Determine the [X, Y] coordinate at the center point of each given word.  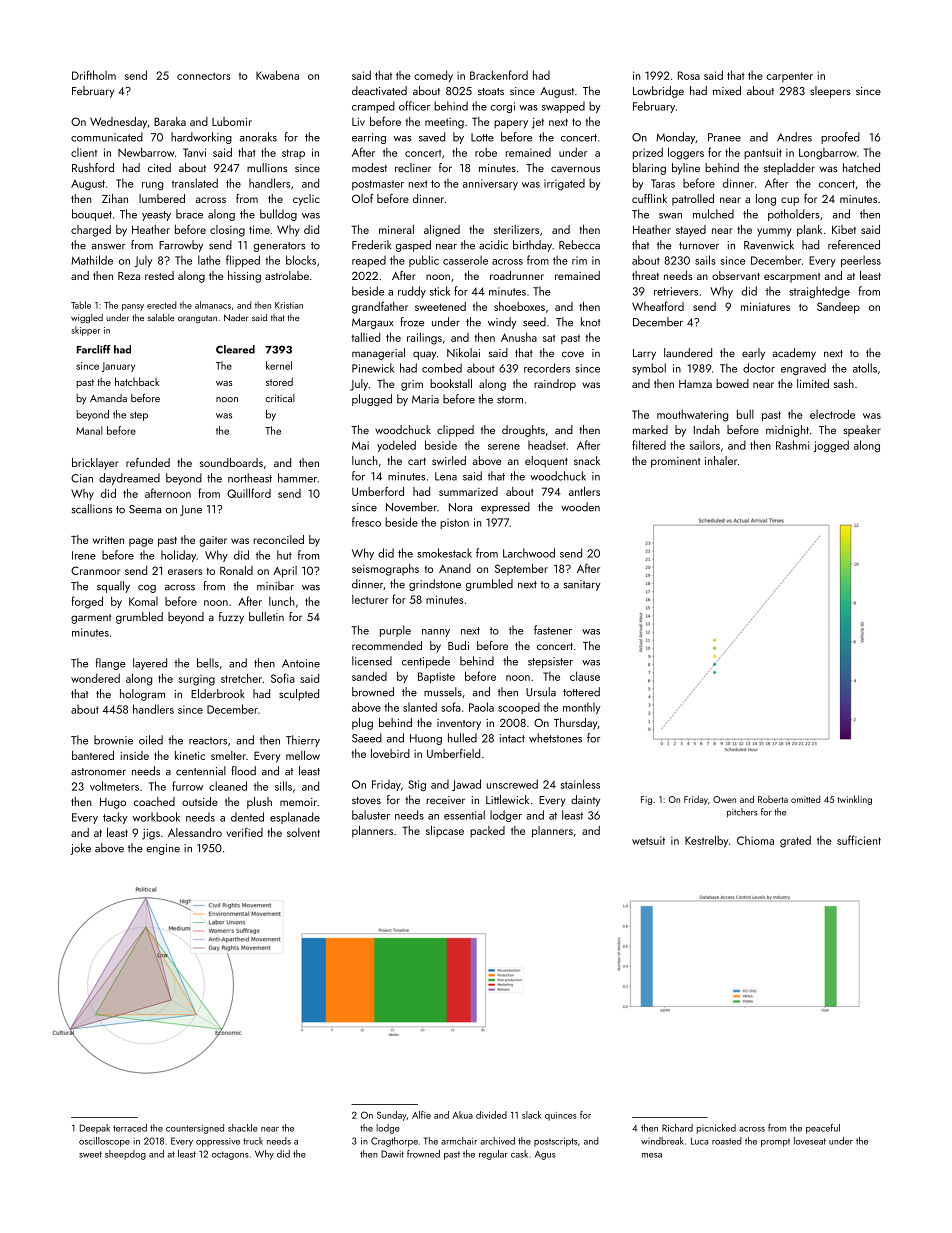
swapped [563, 107]
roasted [727, 1141]
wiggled [87, 319]
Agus [545, 1155]
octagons [230, 1155]
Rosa [689, 75]
